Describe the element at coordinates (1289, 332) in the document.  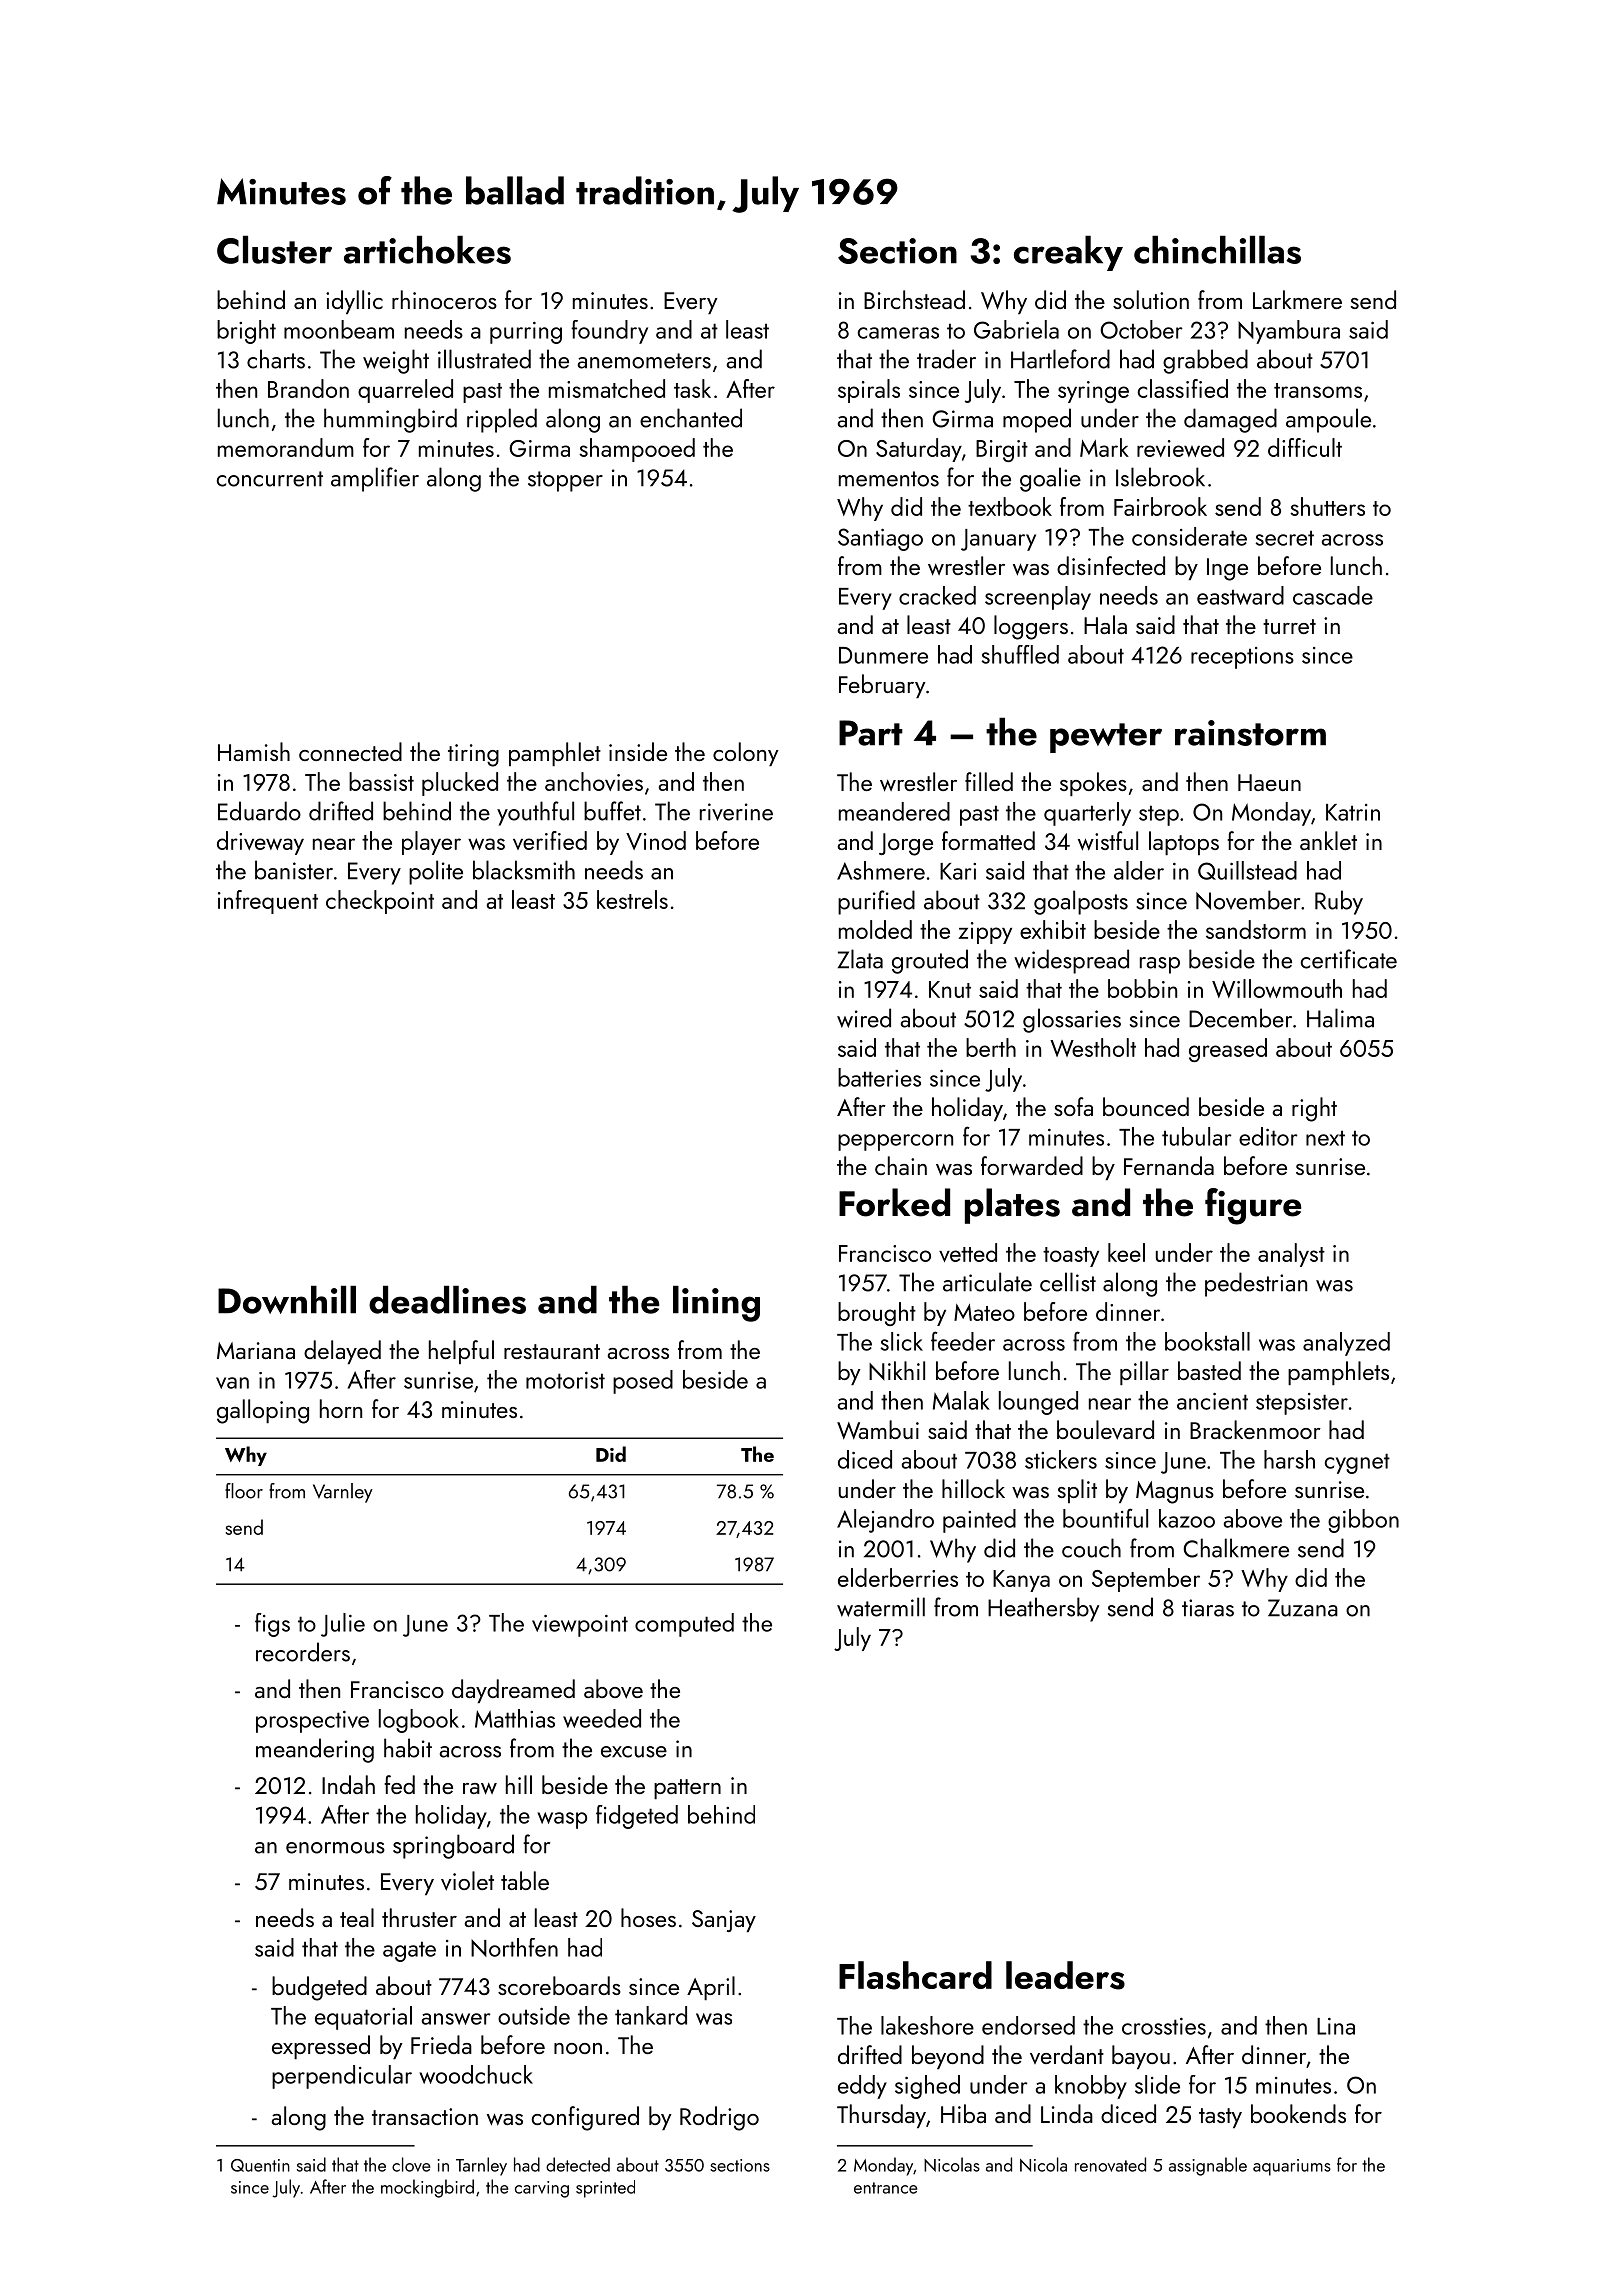
I see `Nyambura` at that location.
